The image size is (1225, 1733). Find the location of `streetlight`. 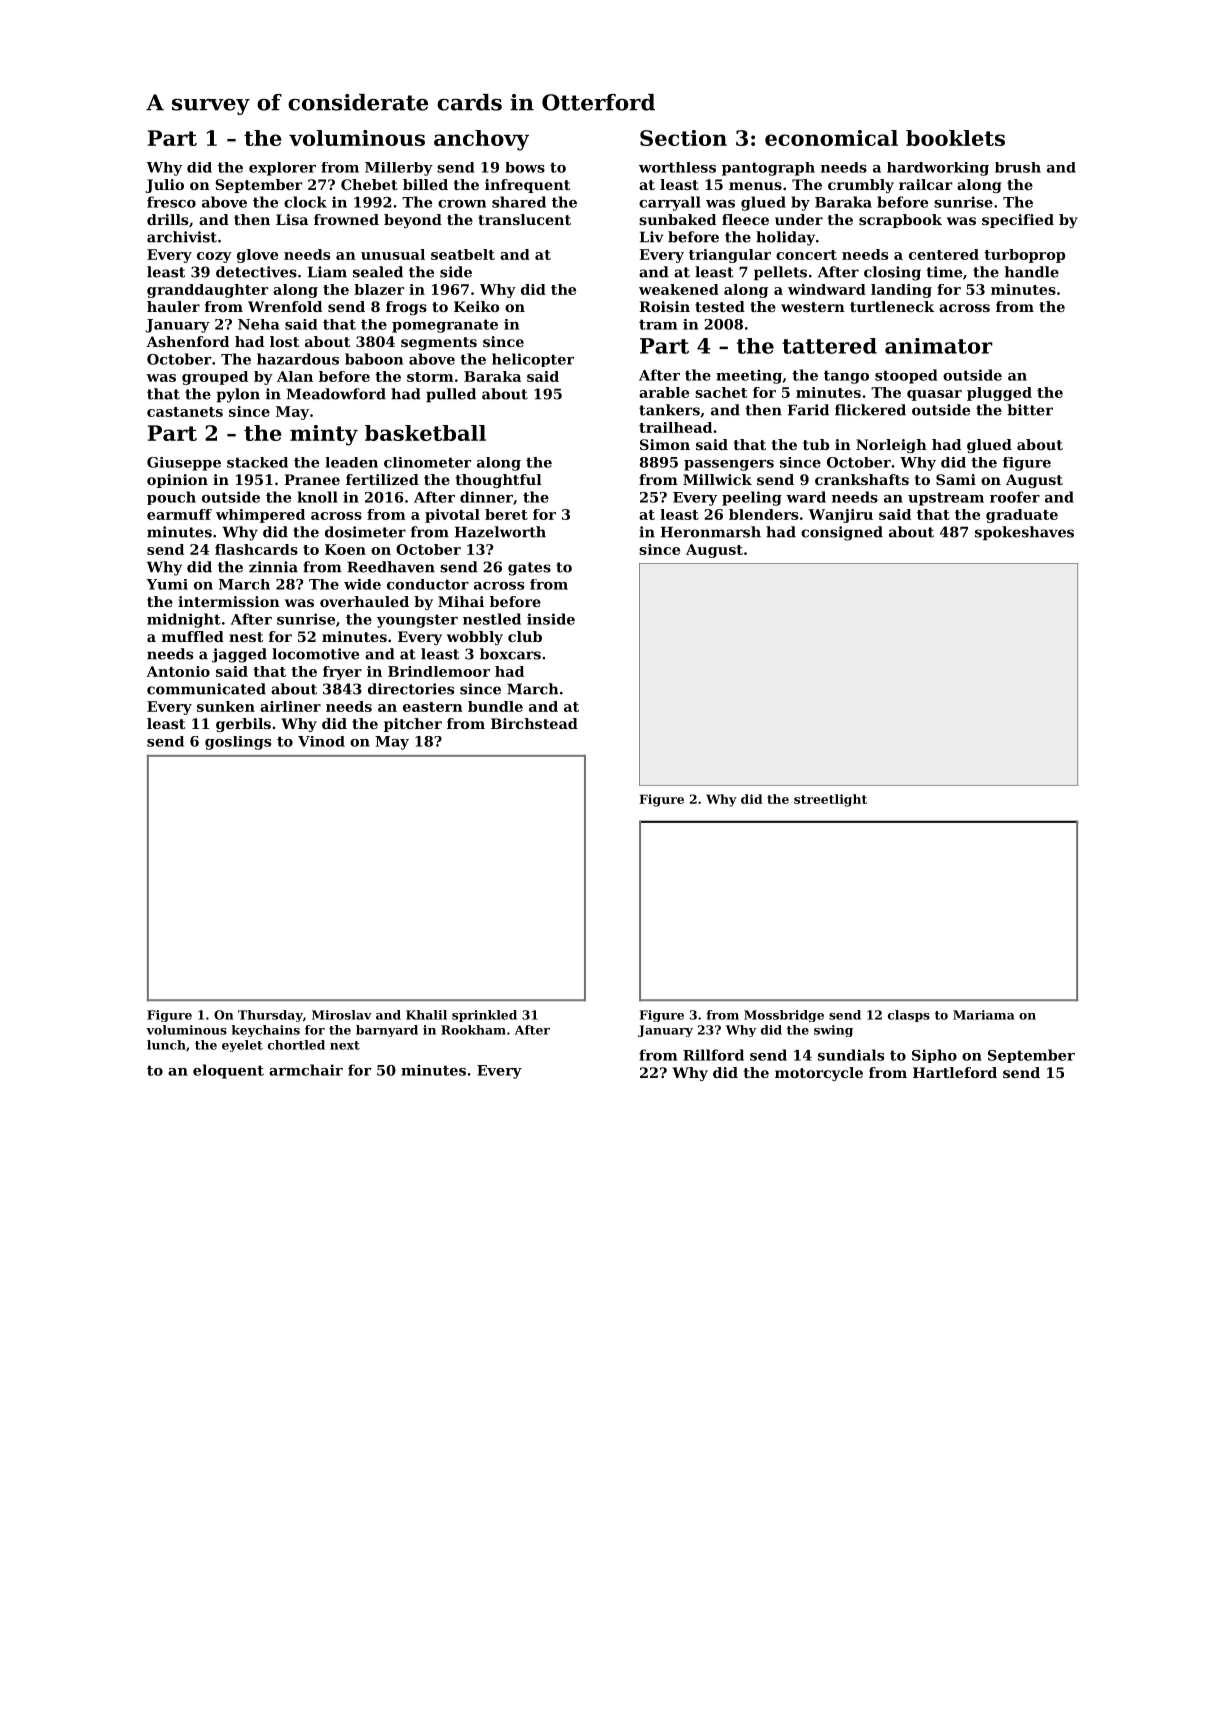

streetlight is located at coordinates (830, 800).
